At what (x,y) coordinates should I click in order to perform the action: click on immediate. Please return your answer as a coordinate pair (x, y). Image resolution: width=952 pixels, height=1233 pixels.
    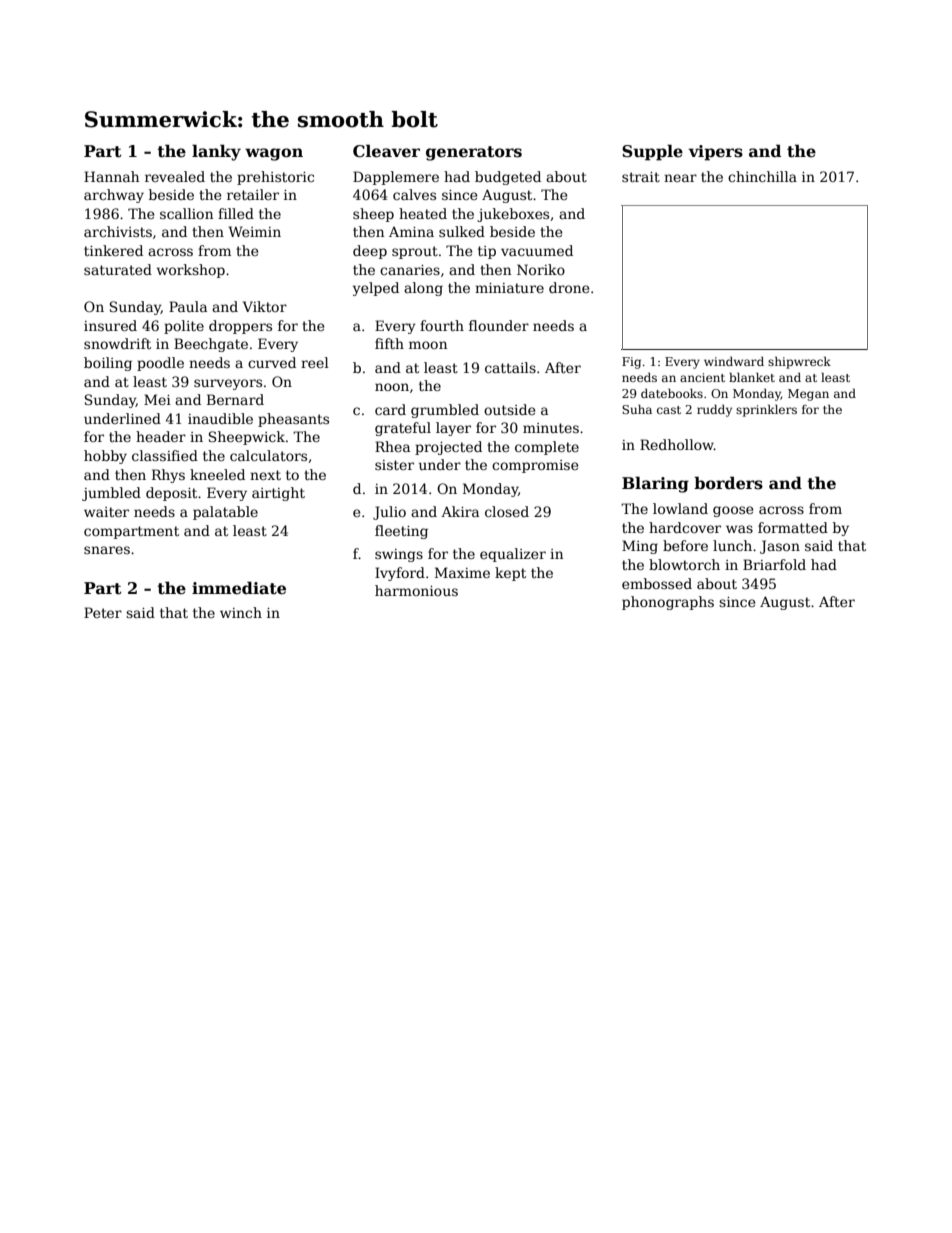
    Looking at the image, I should click on (239, 588).
